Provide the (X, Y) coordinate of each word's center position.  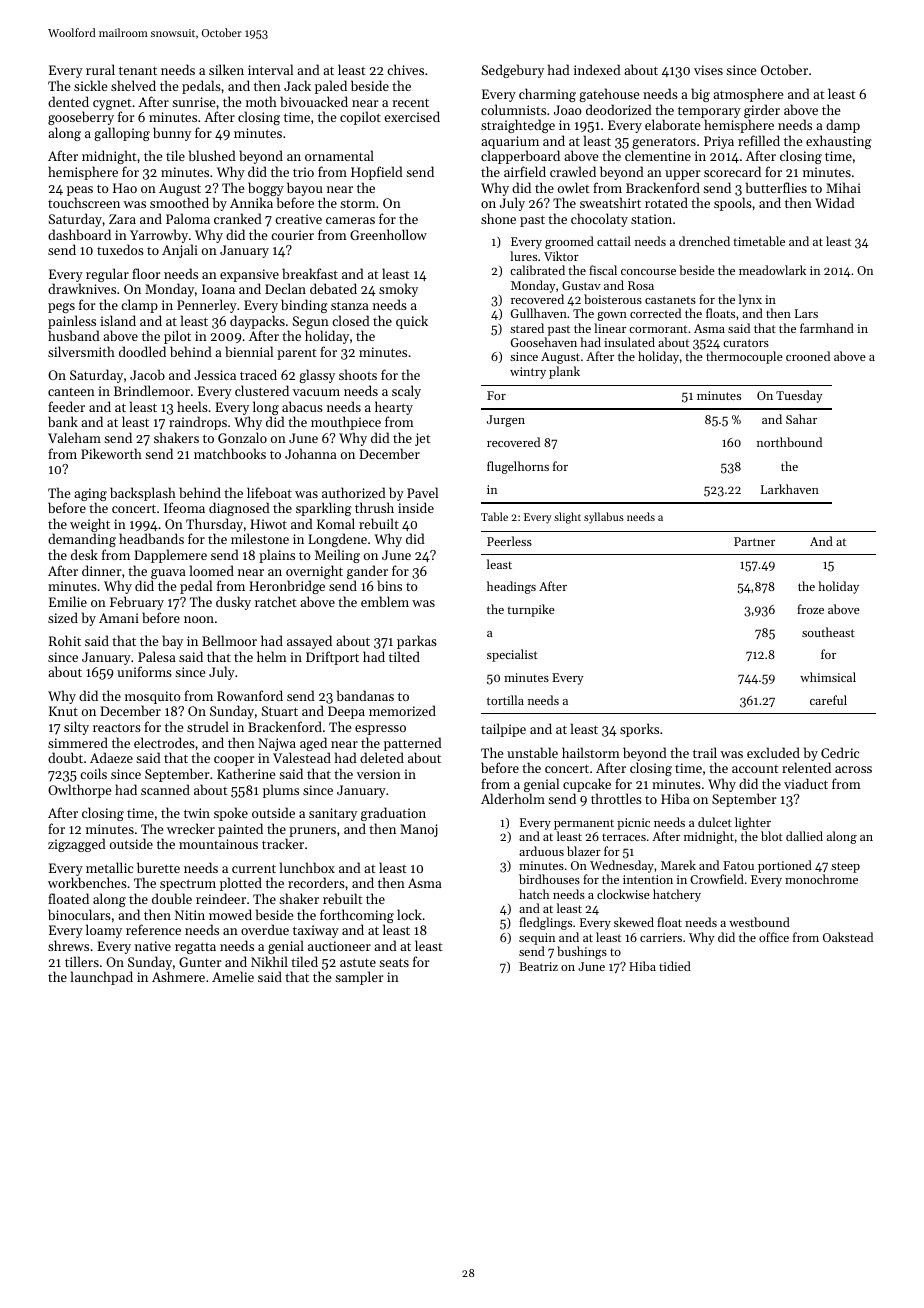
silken (226, 69)
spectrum (188, 885)
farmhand (827, 328)
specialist (512, 655)
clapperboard (520, 157)
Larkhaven (790, 489)
